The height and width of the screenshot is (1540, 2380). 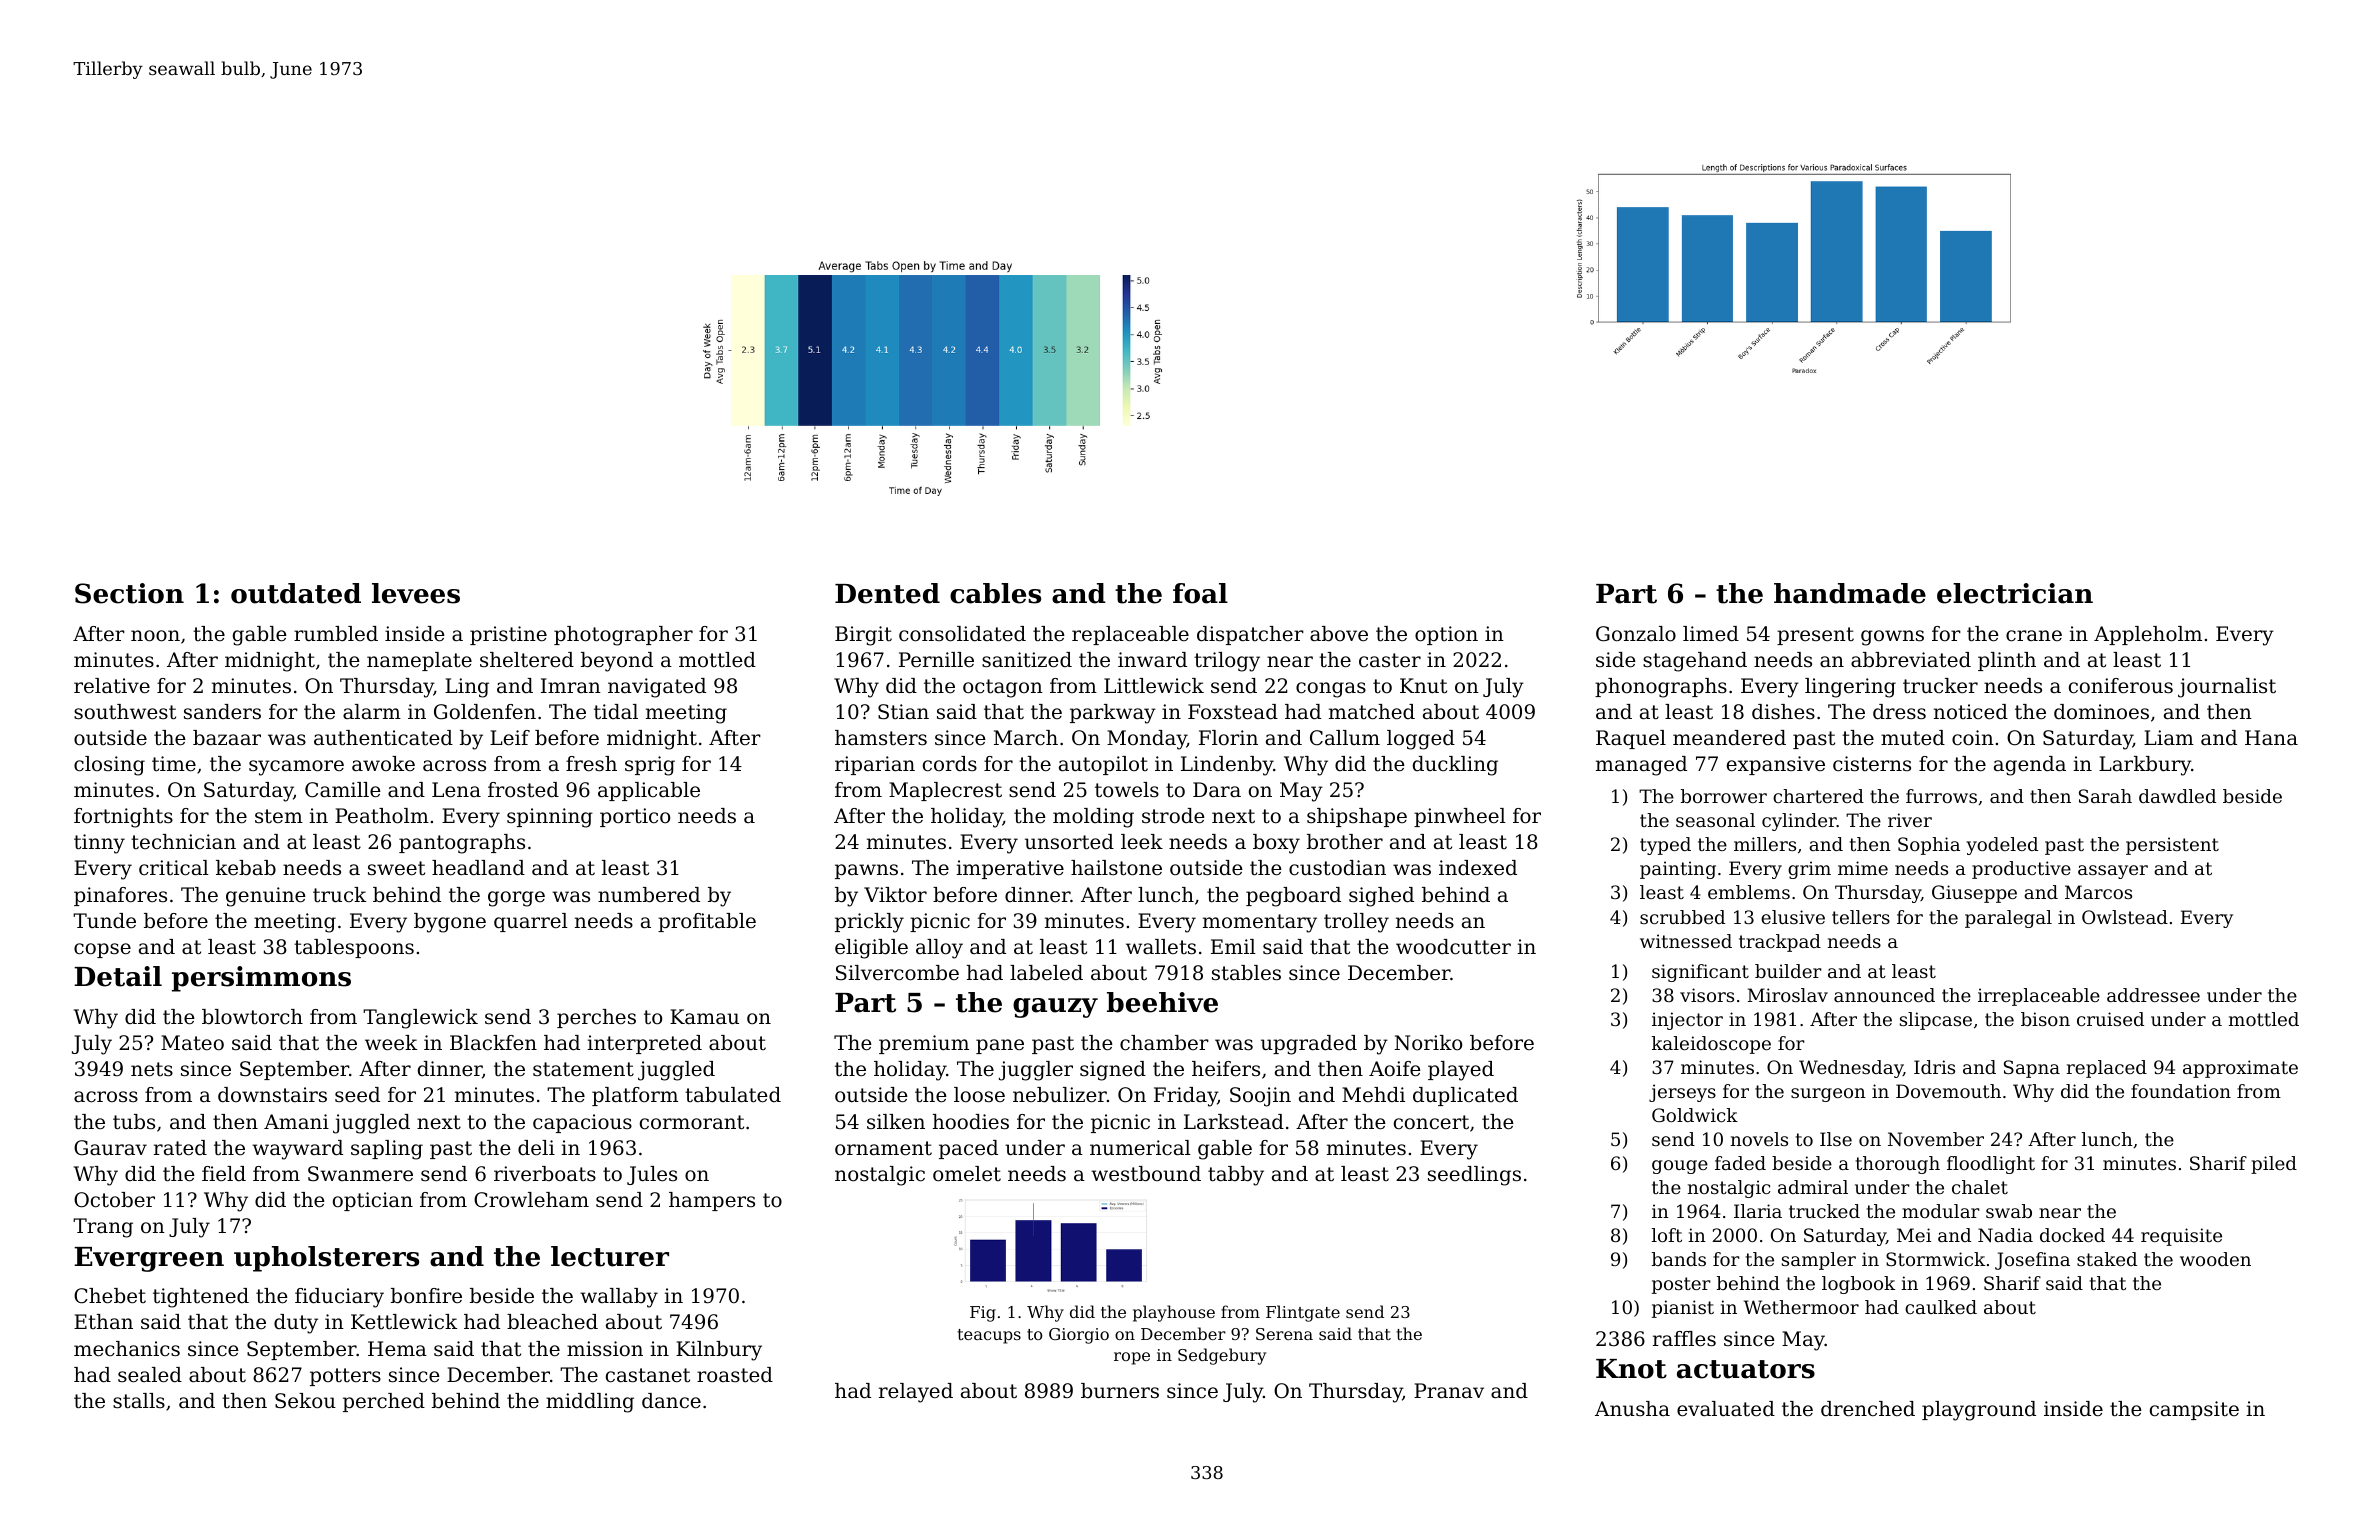 I want to click on piled, so click(x=2274, y=1165).
